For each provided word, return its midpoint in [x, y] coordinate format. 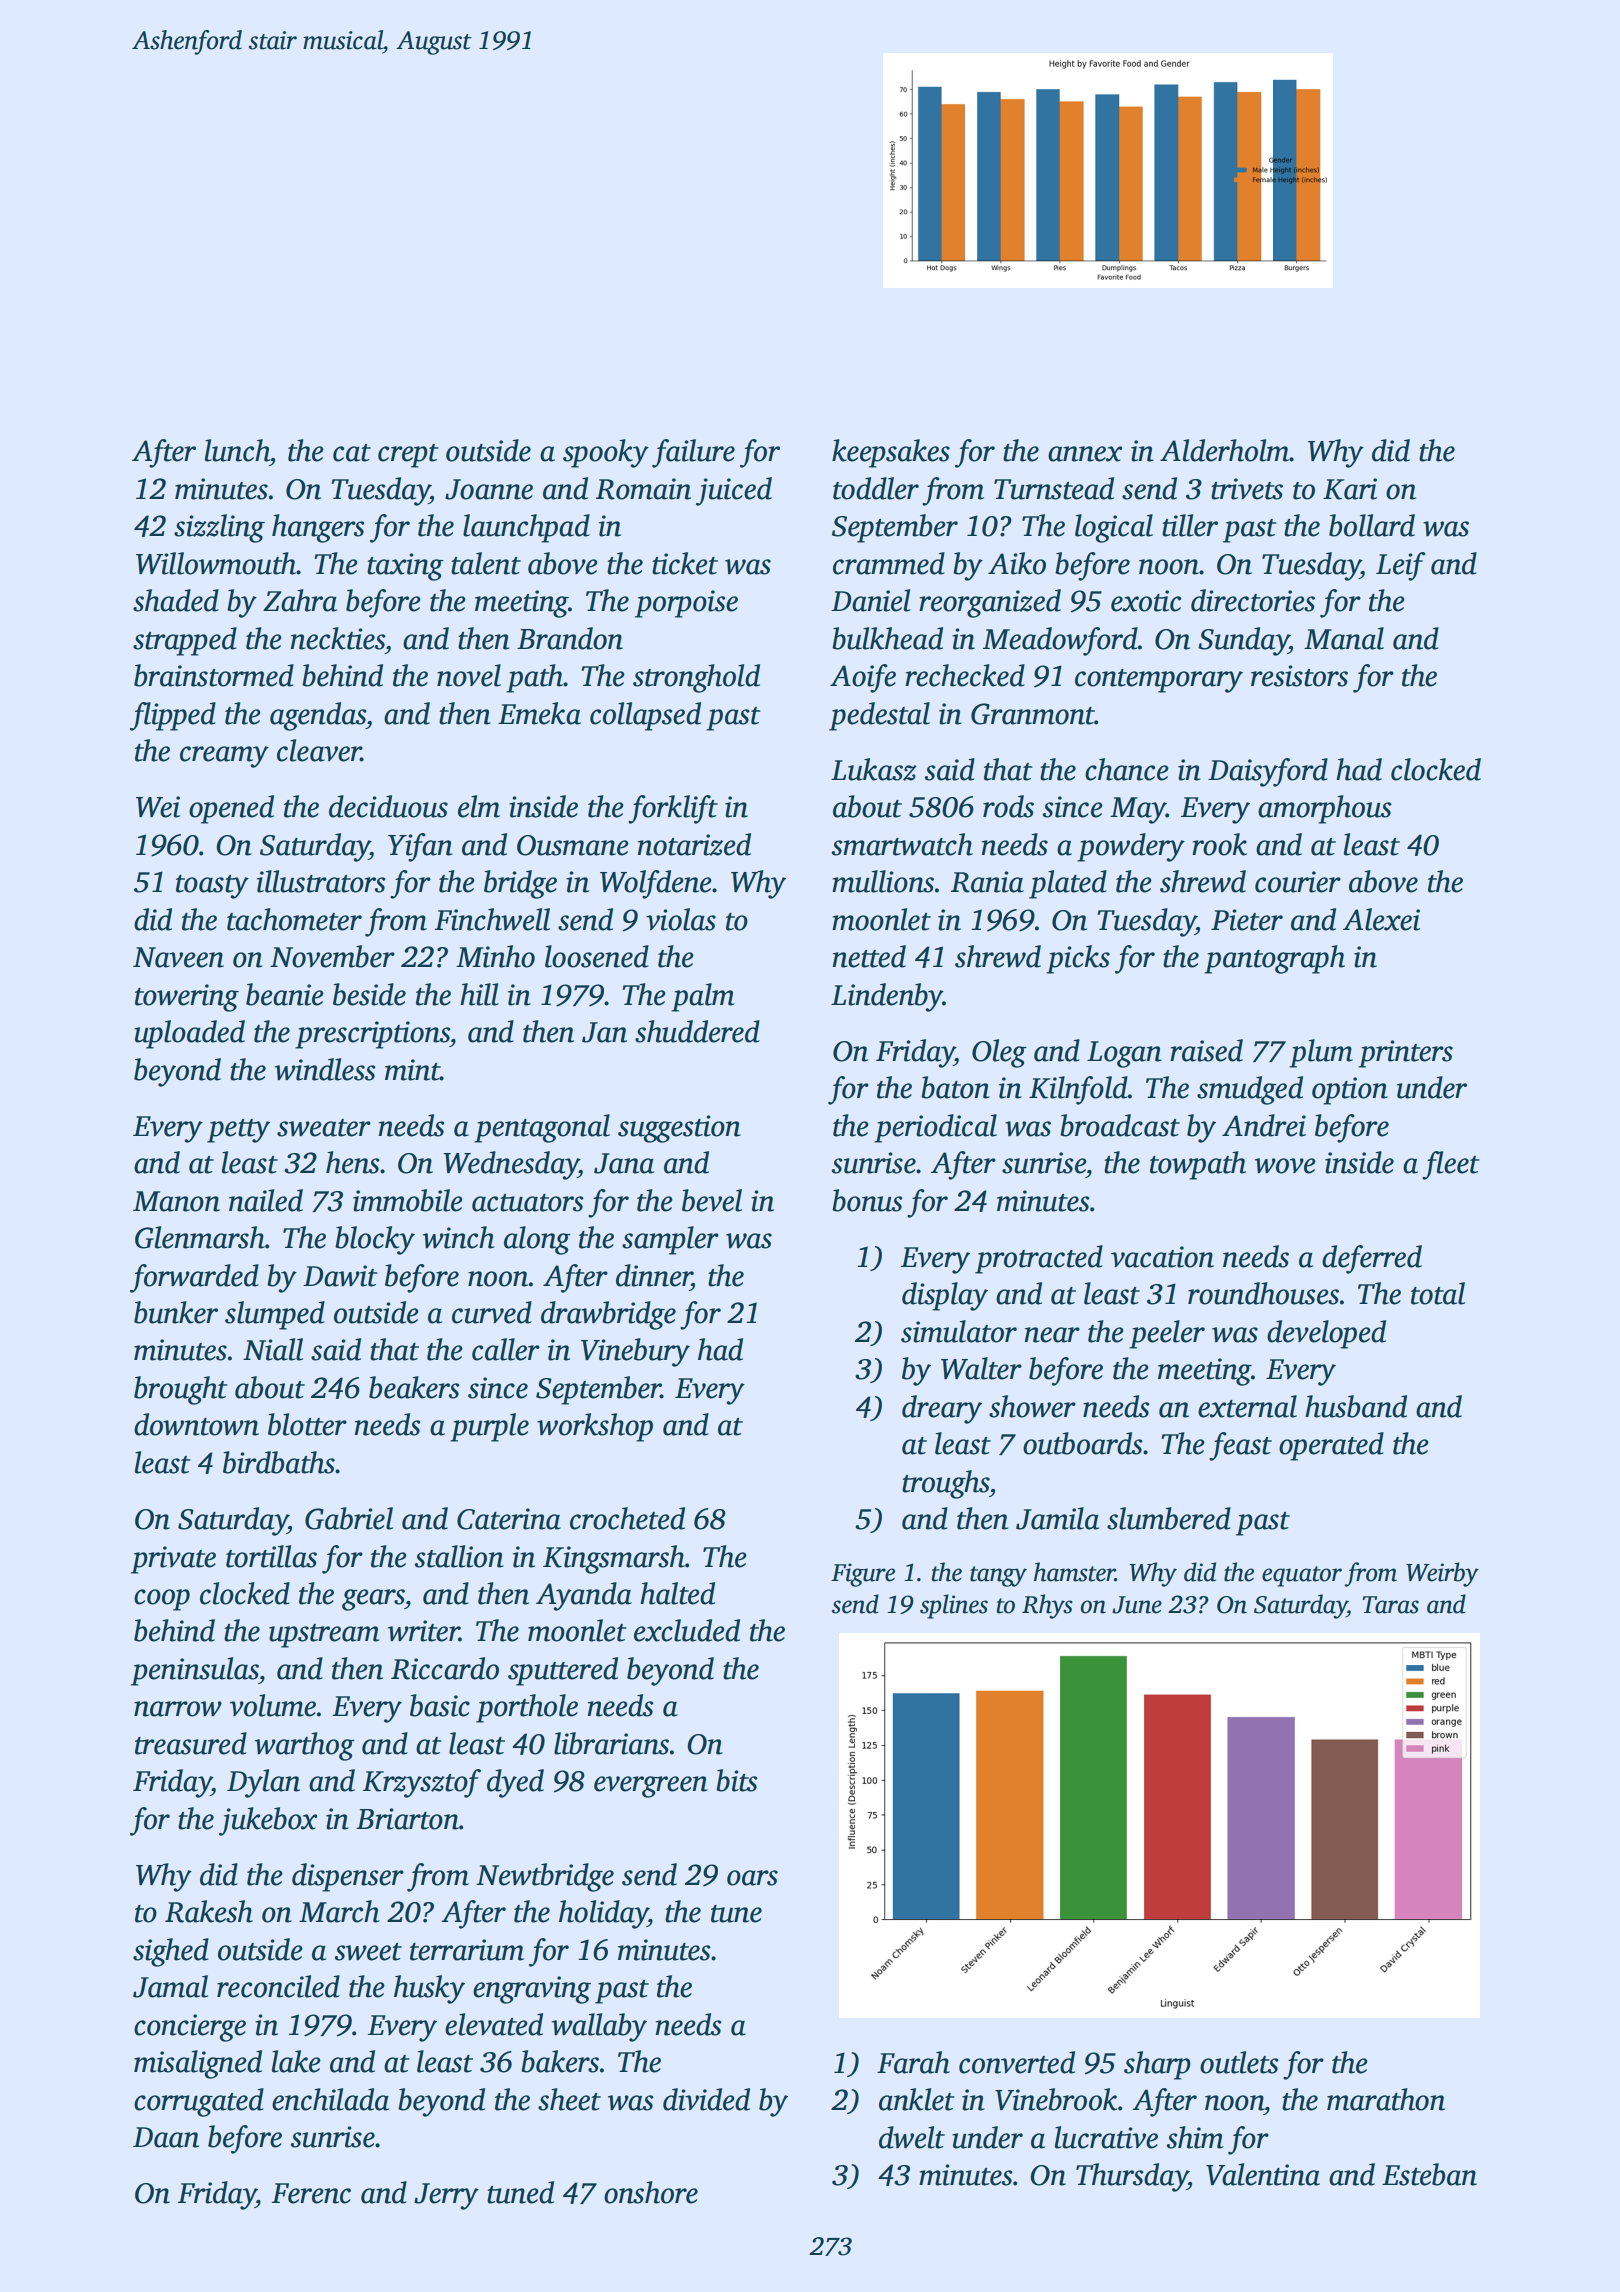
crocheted [627, 1518]
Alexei [1381, 919]
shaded [176, 600]
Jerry [446, 2196]
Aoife [863, 678]
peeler [1167, 1334]
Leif [1401, 566]
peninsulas [195, 1671]
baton [955, 1087]
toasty [212, 887]
